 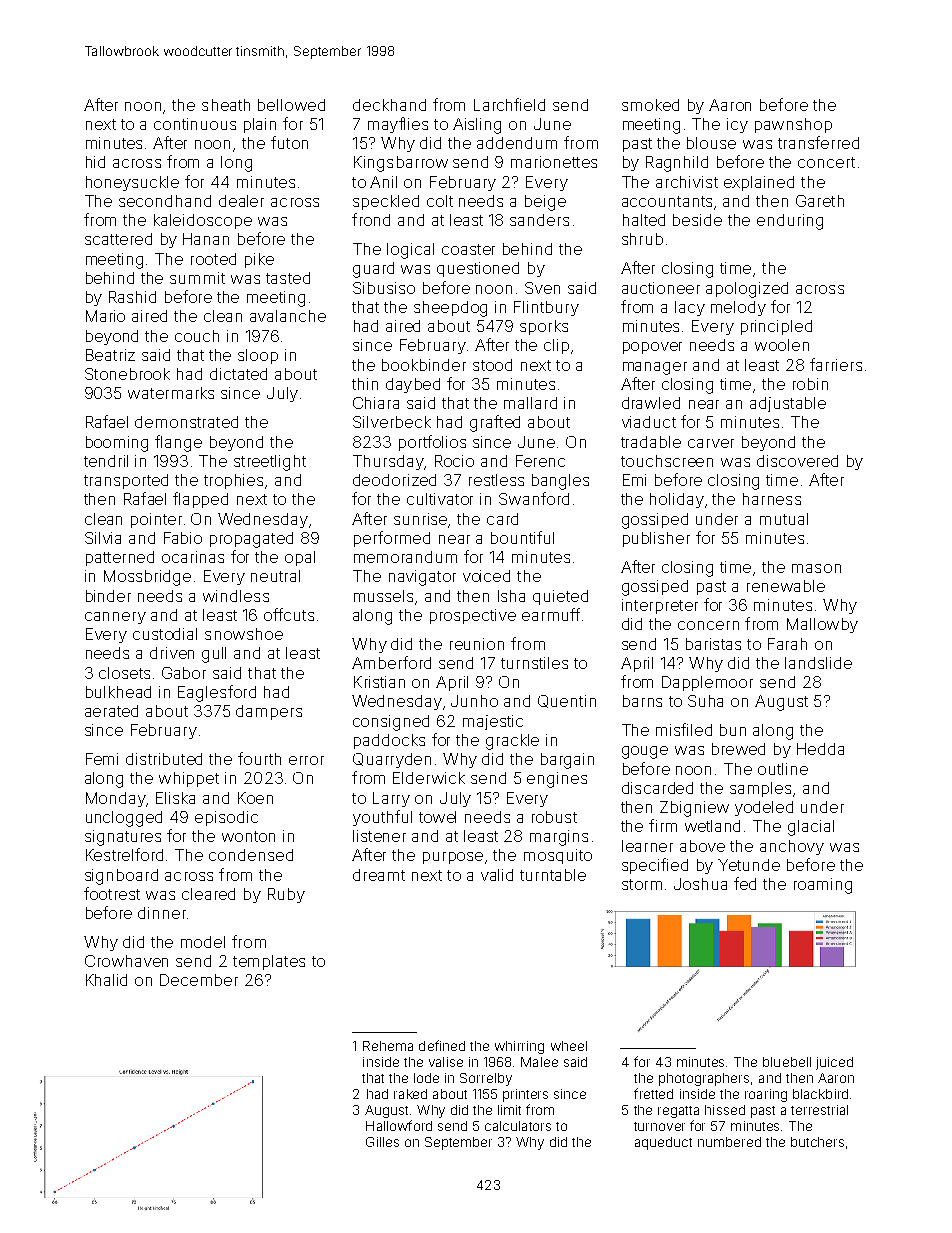 I want to click on Mossbridge, so click(x=147, y=578).
